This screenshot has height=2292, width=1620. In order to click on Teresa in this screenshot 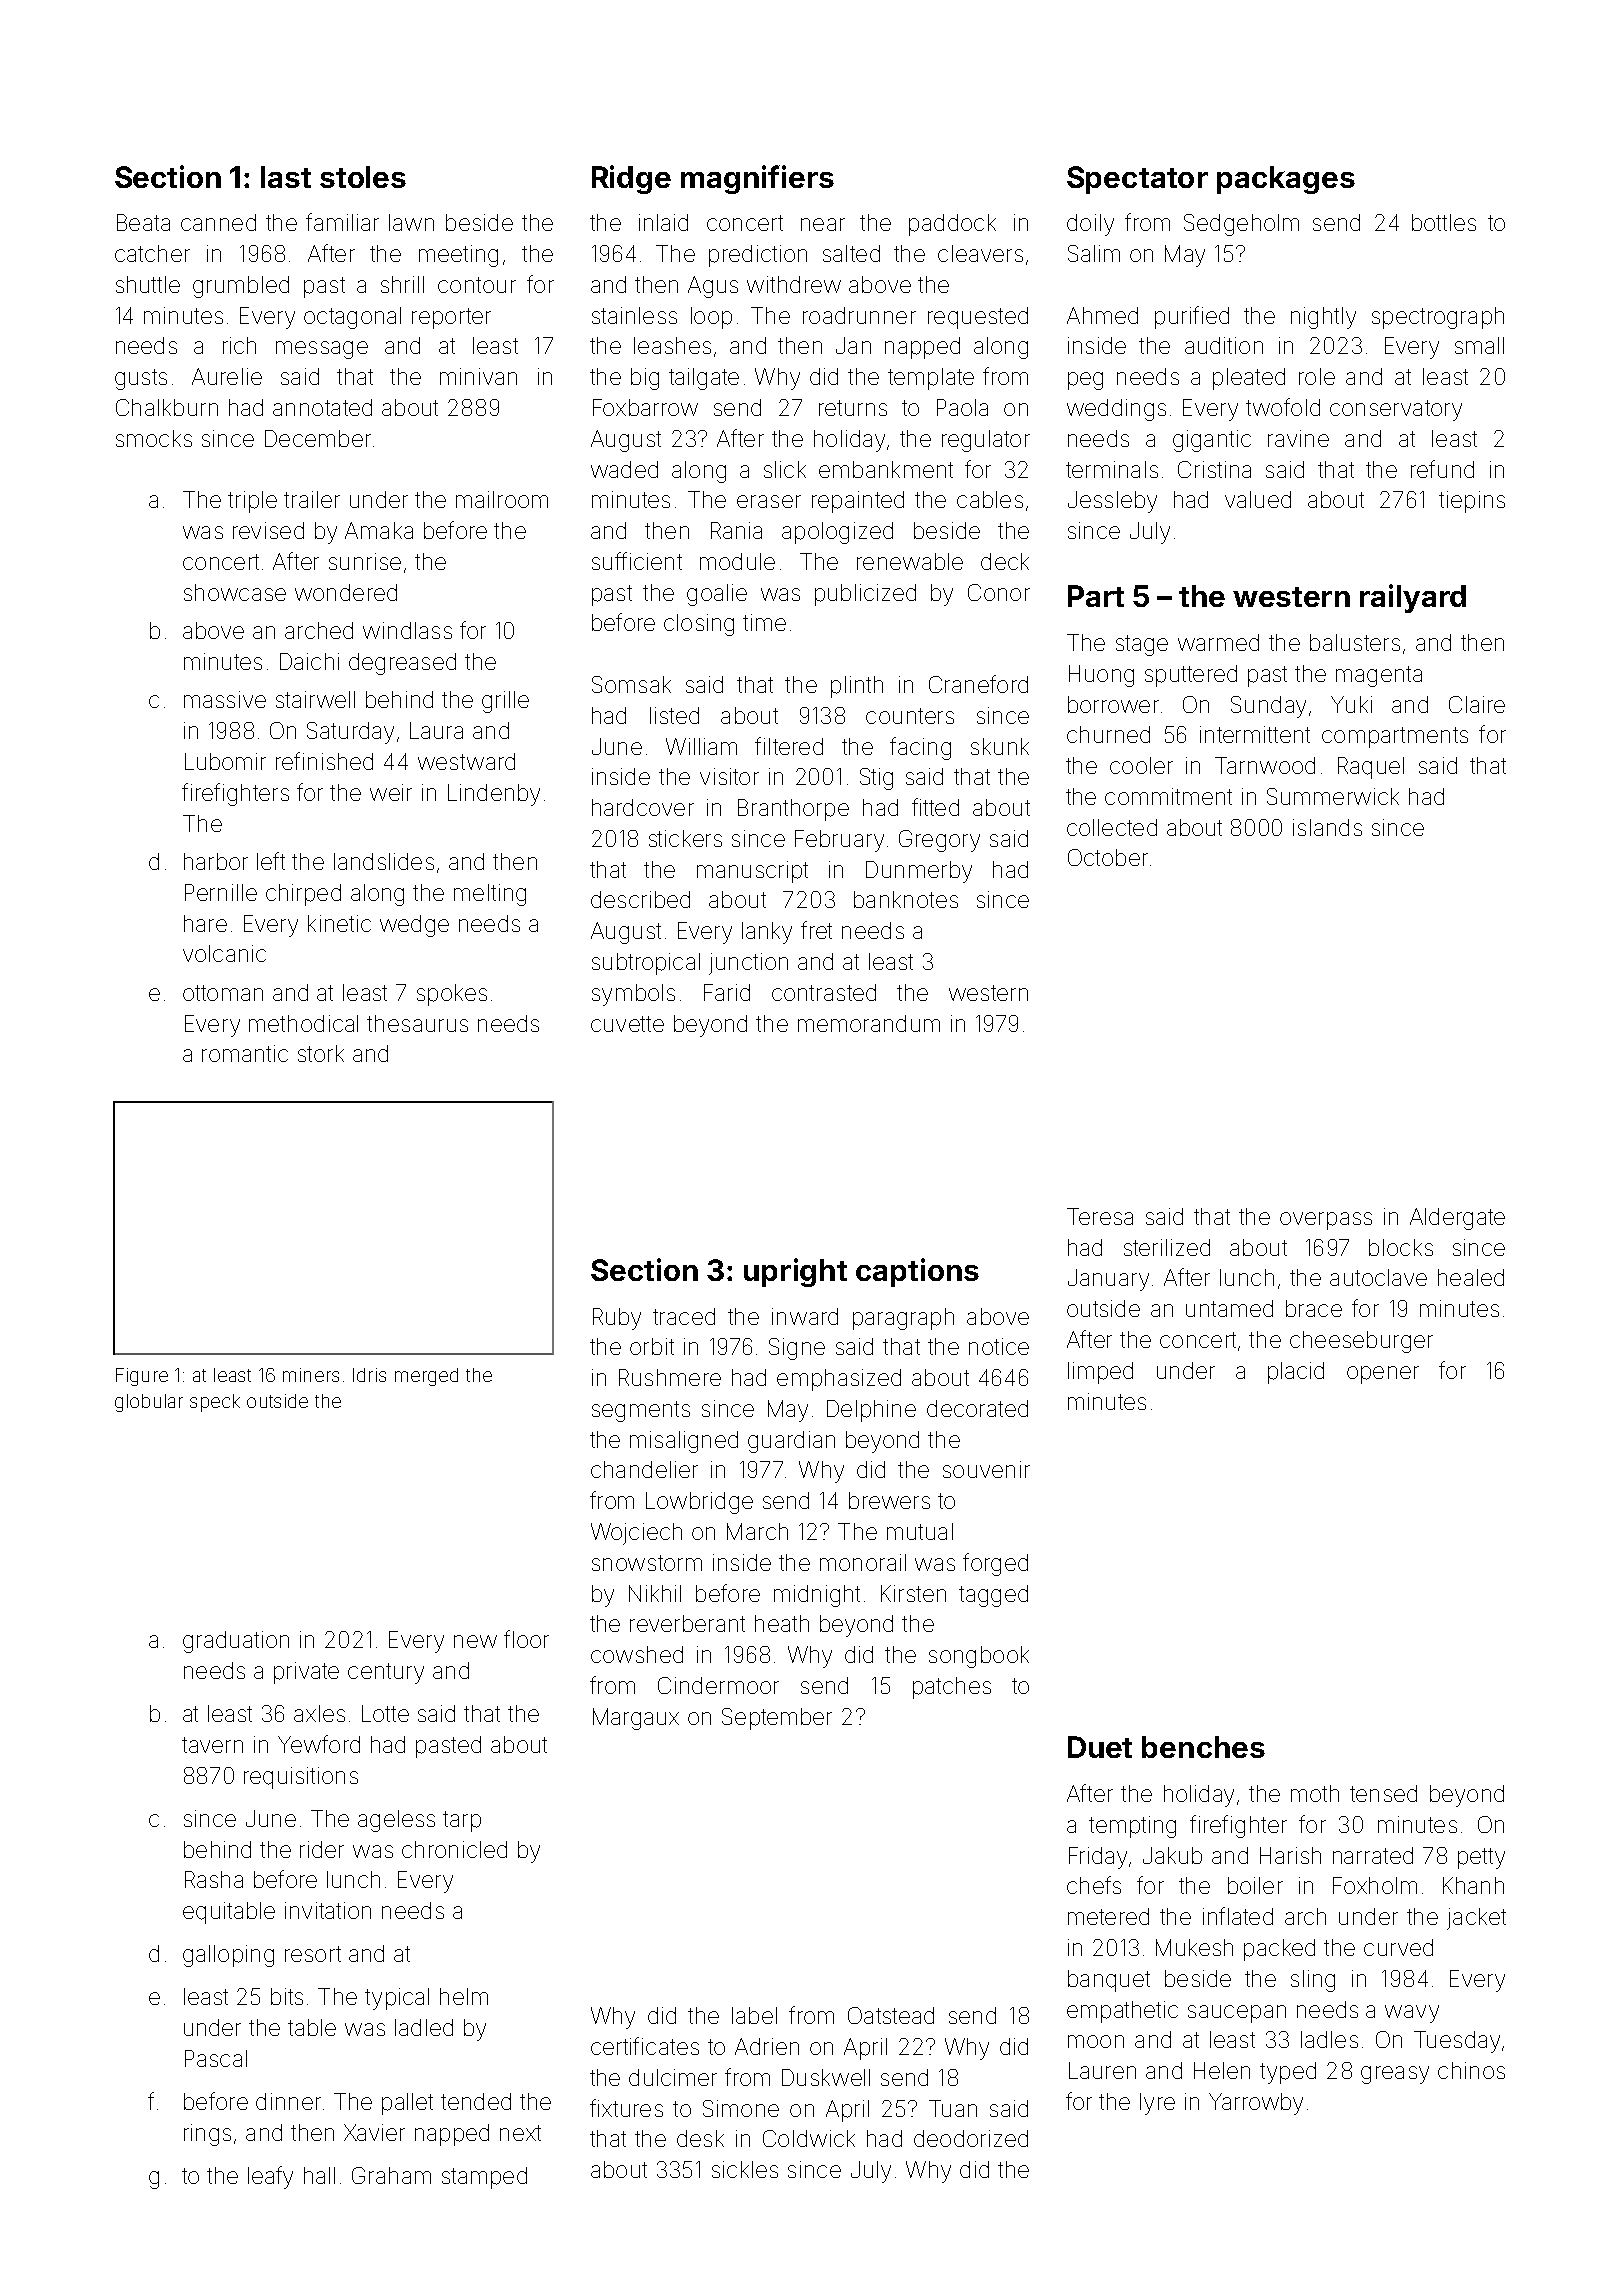, I will do `click(1100, 1216)`.
